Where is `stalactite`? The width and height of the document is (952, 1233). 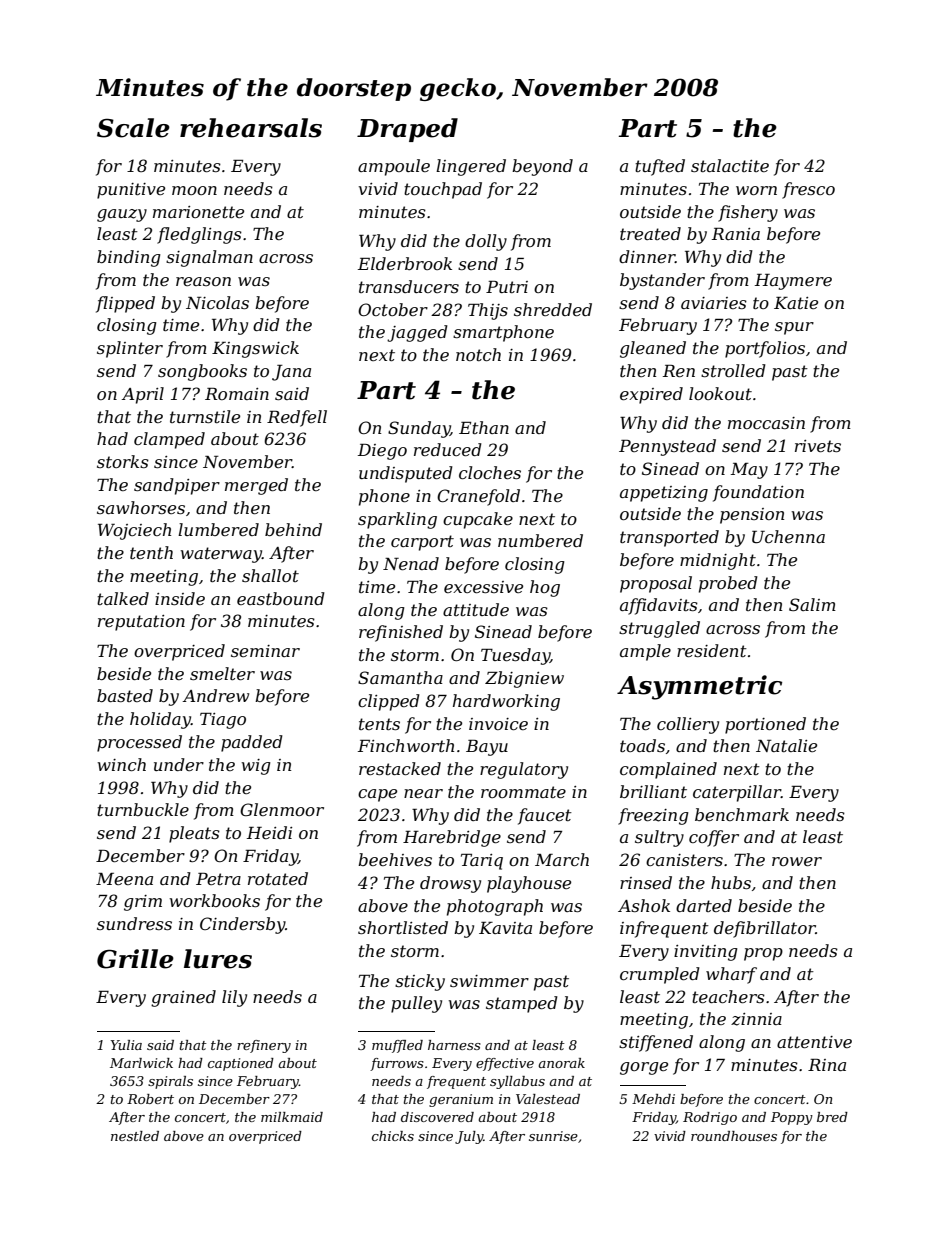
stalactite is located at coordinates (730, 165).
